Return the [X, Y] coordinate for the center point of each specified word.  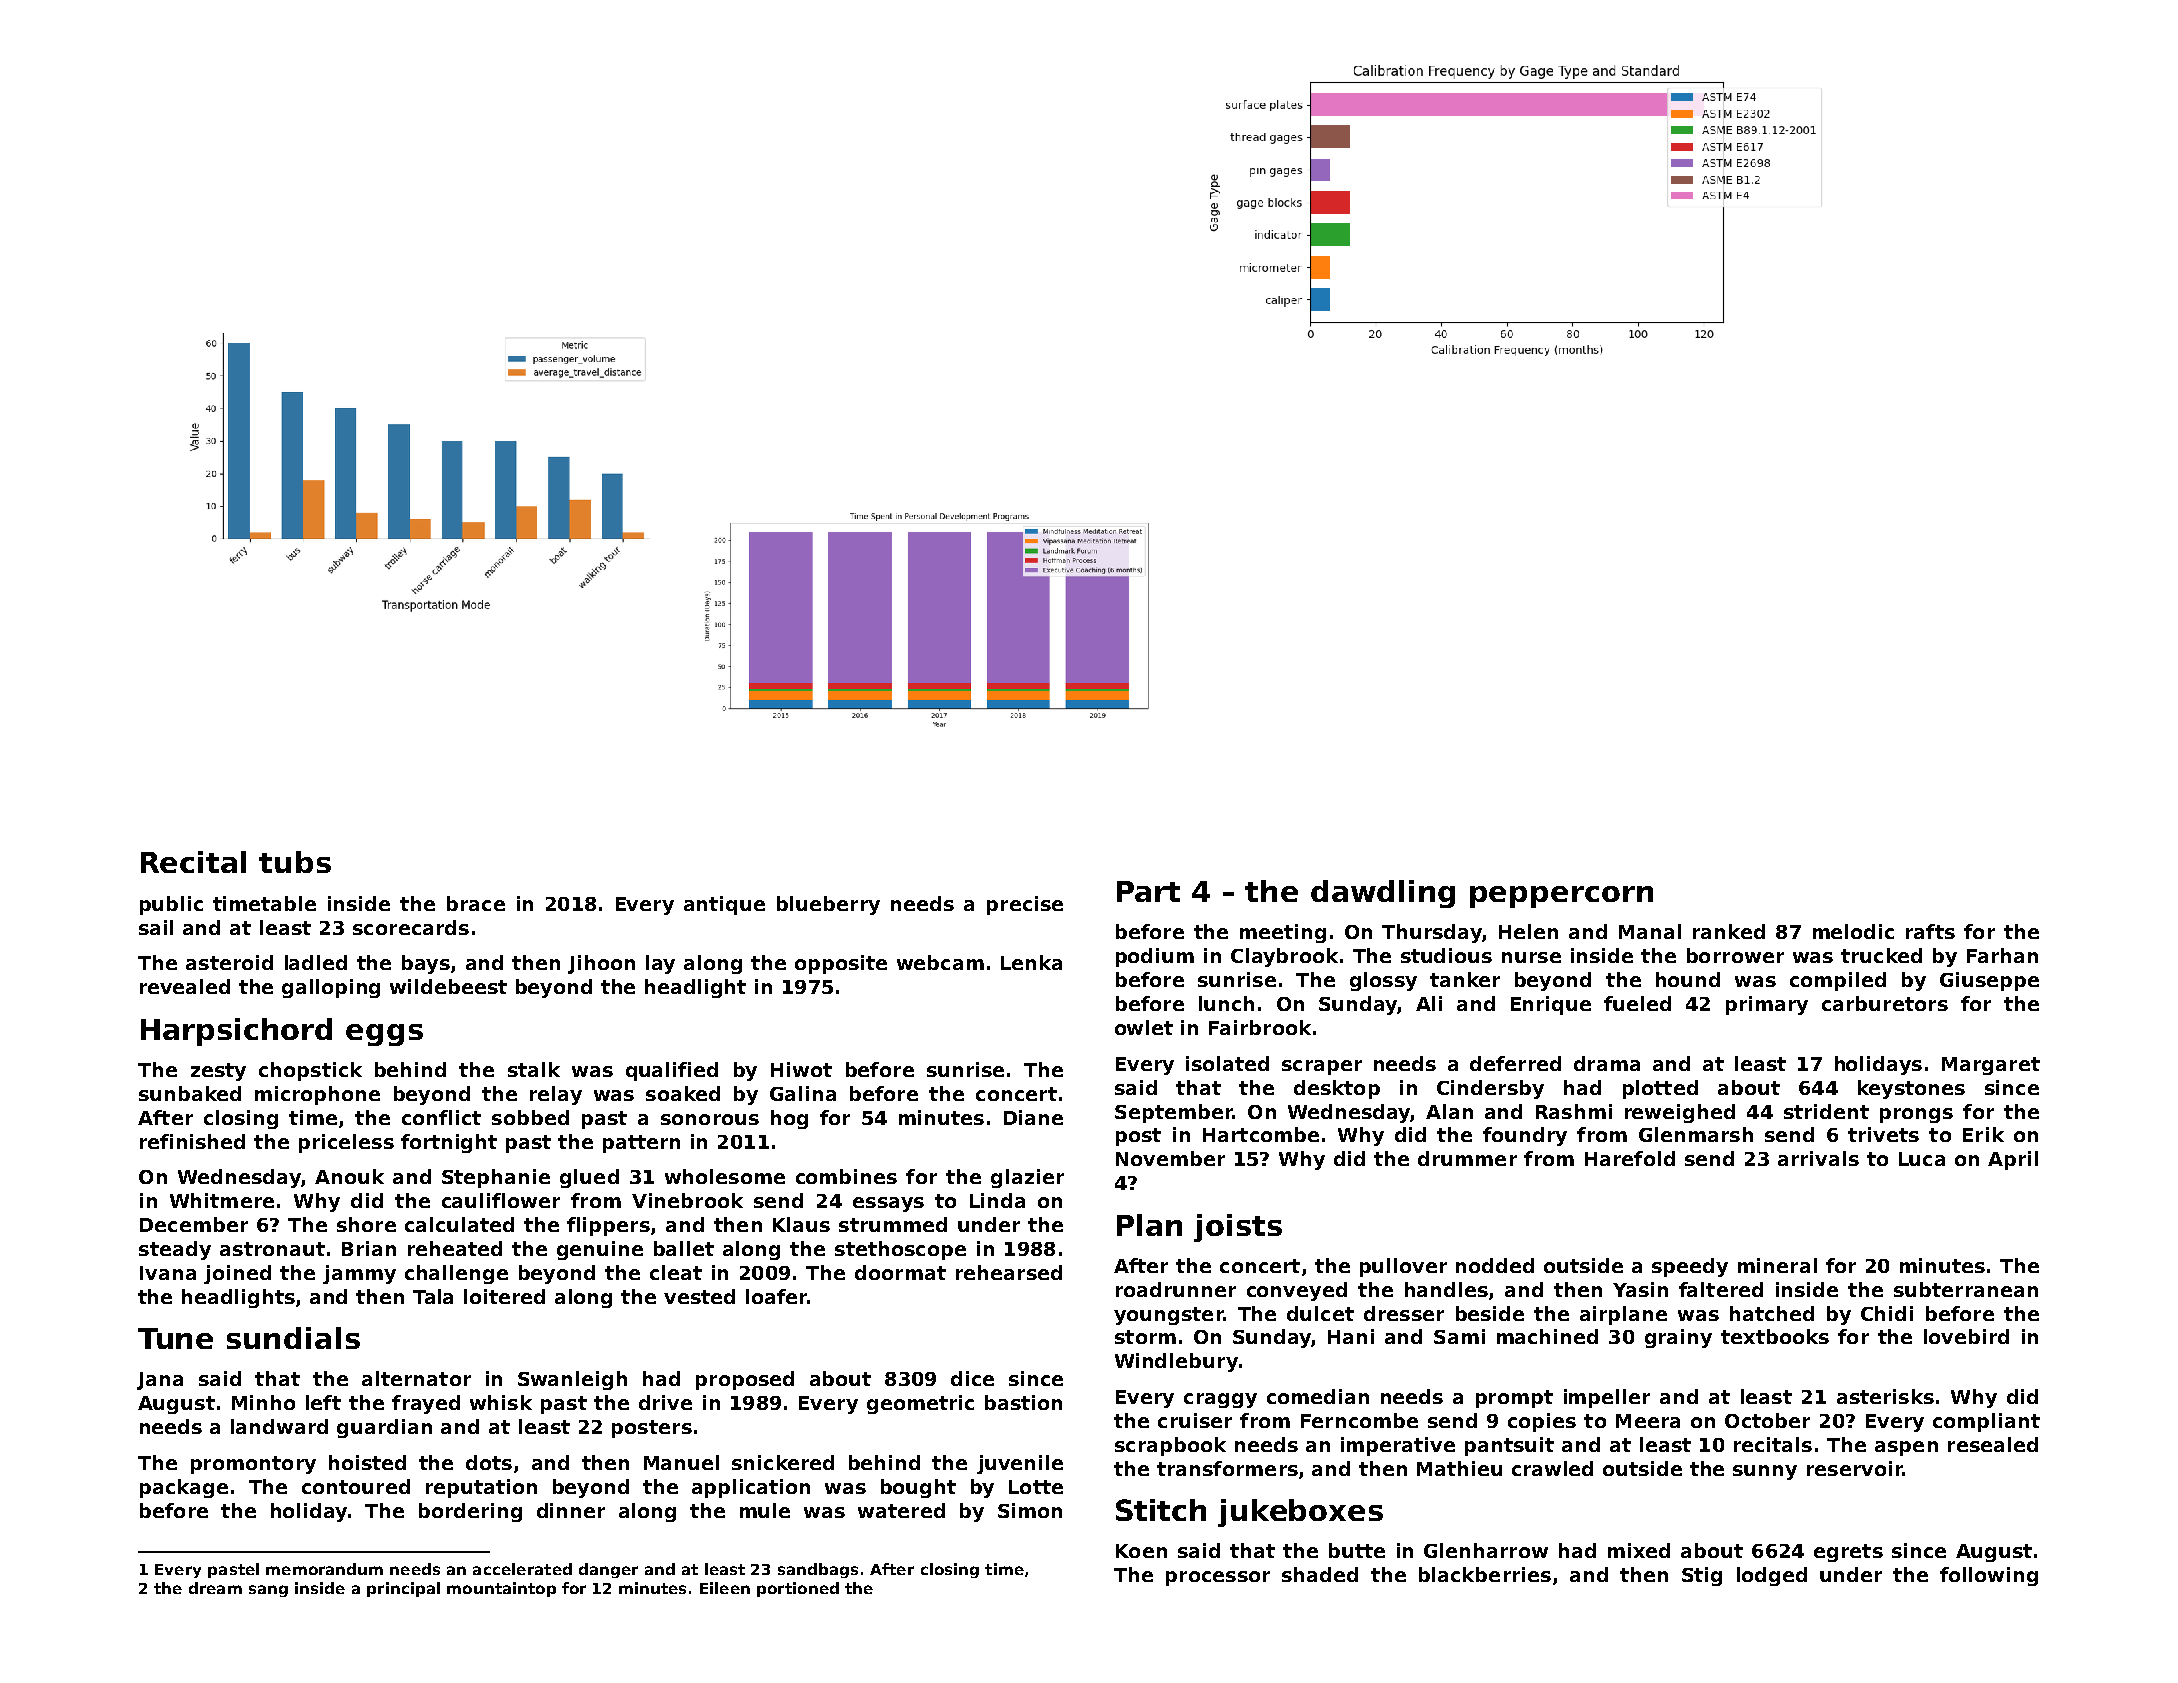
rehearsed [1009, 1272]
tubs [295, 862]
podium [1155, 957]
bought [918, 1488]
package [184, 1488]
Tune [175, 1338]
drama [1607, 1063]
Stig [1702, 1576]
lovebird [1966, 1336]
